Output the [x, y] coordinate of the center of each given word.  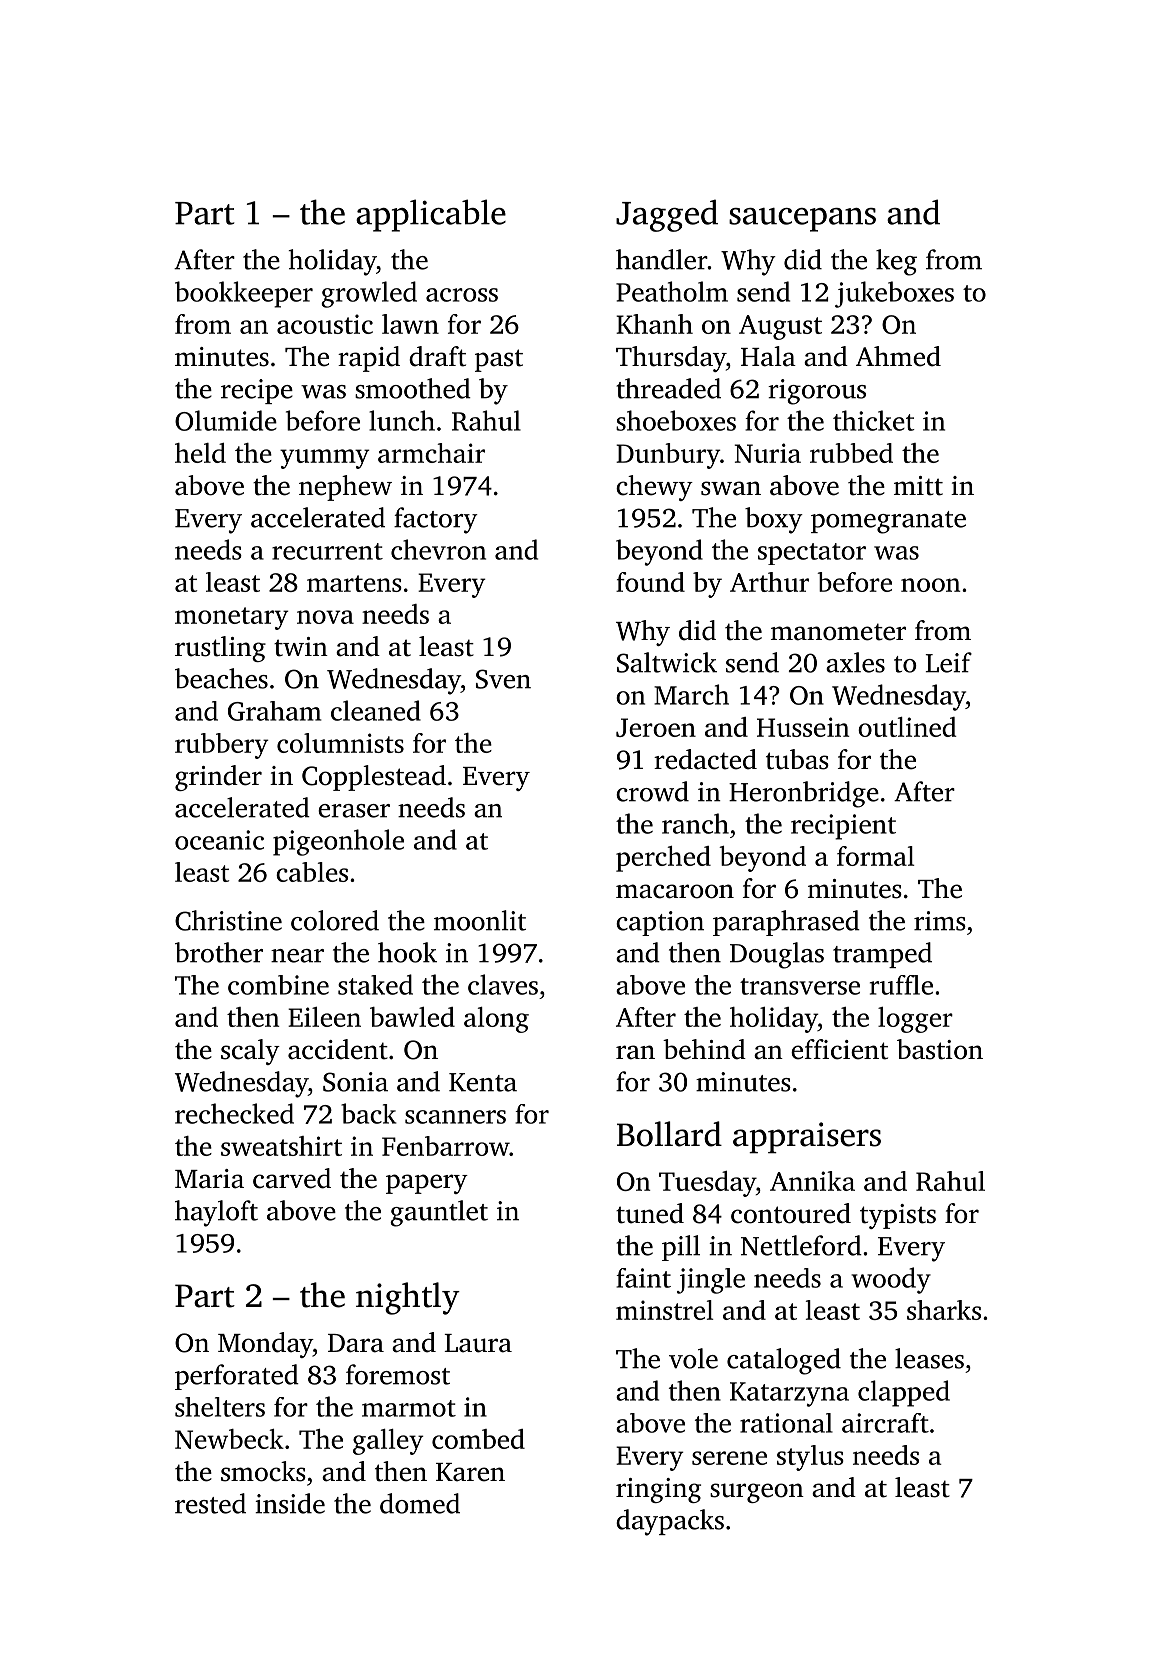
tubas [797, 759]
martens [354, 583]
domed [420, 1503]
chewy [654, 488]
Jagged [667, 215]
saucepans [802, 220]
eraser [354, 811]
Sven [503, 679]
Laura [478, 1343]
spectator [812, 554]
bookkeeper [244, 294]
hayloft [216, 1213]
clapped [904, 1393]
